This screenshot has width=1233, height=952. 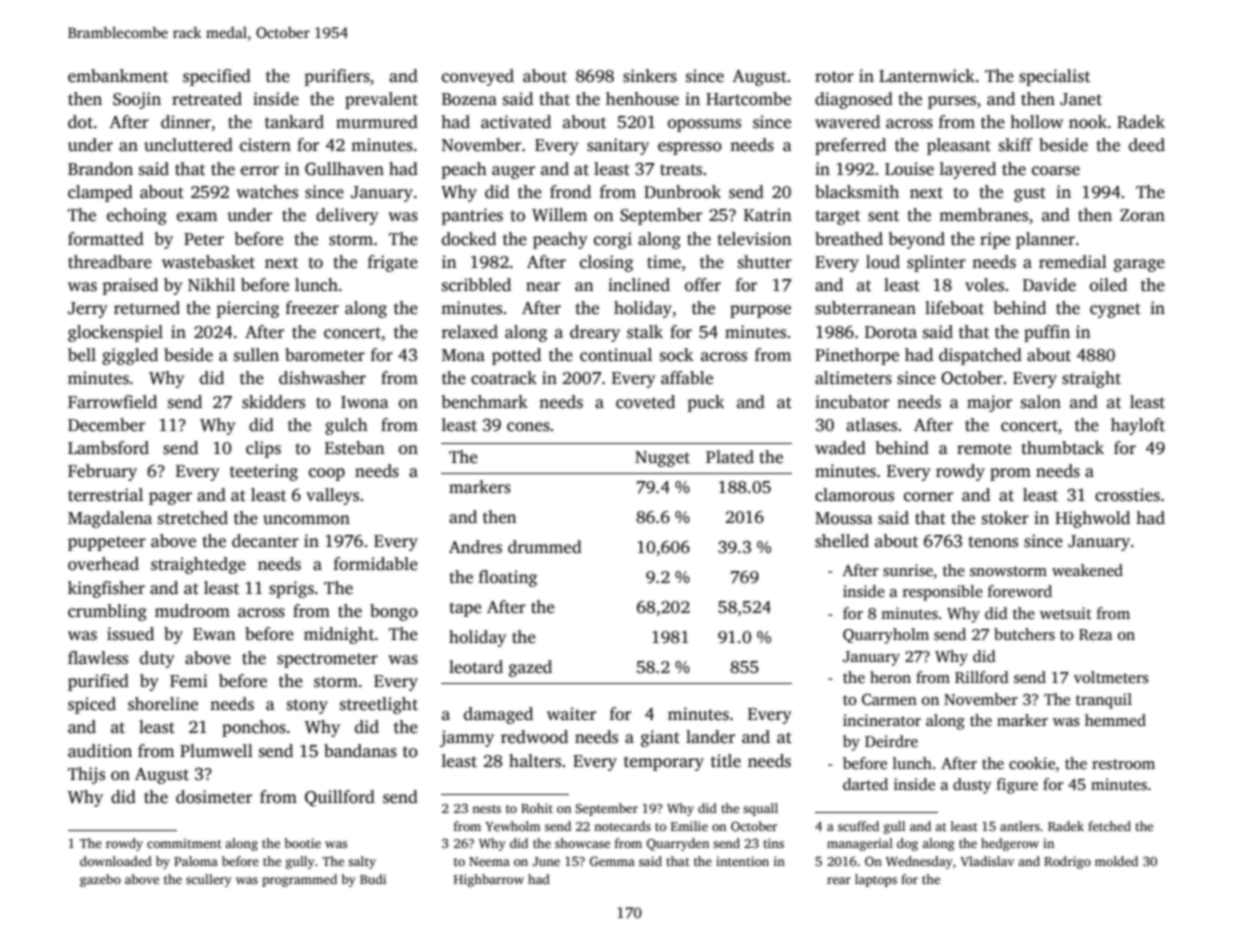 What do you see at coordinates (1081, 99) in the screenshot?
I see `Janet` at bounding box center [1081, 99].
